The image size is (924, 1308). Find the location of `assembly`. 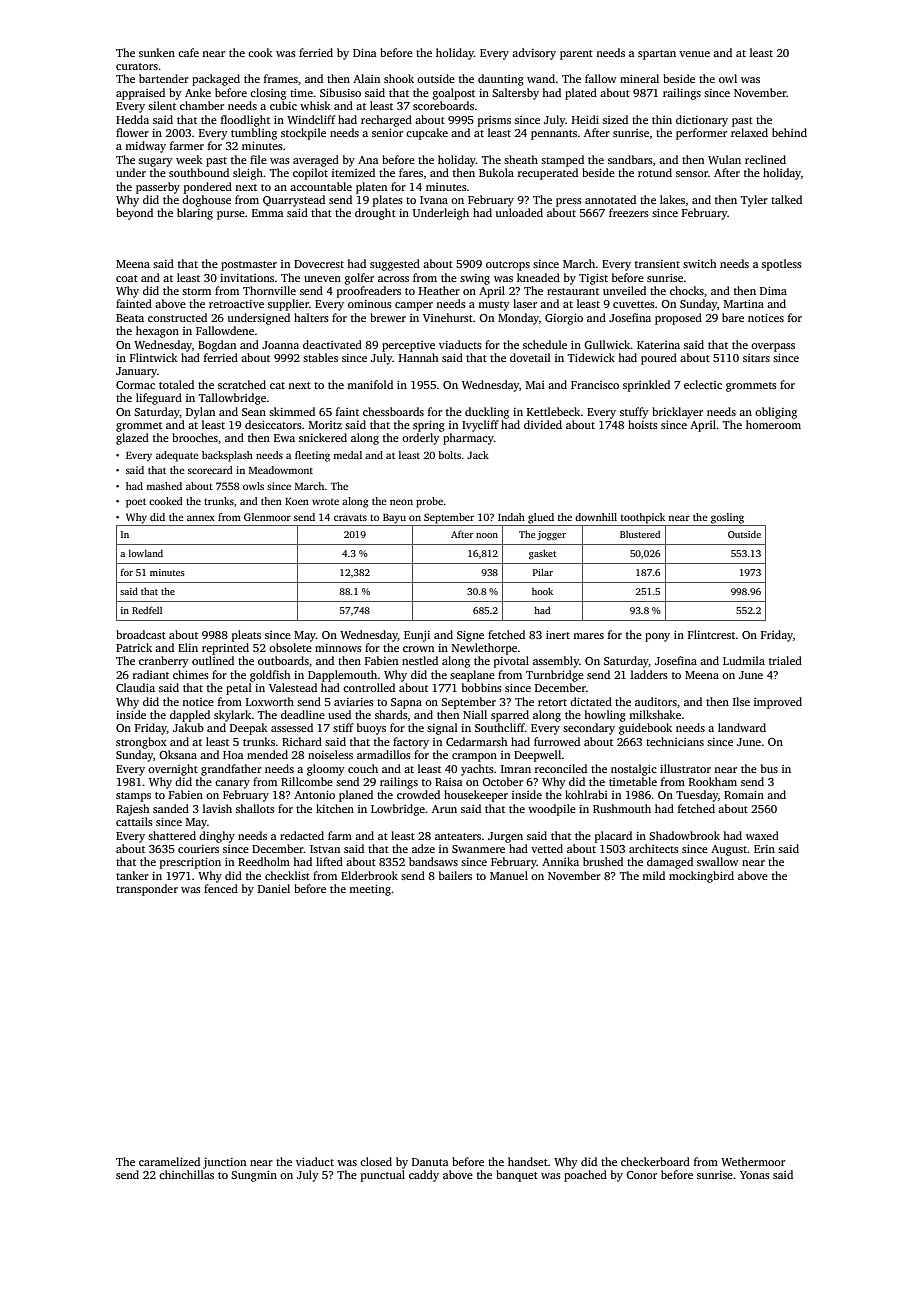

assembly is located at coordinates (556, 662).
